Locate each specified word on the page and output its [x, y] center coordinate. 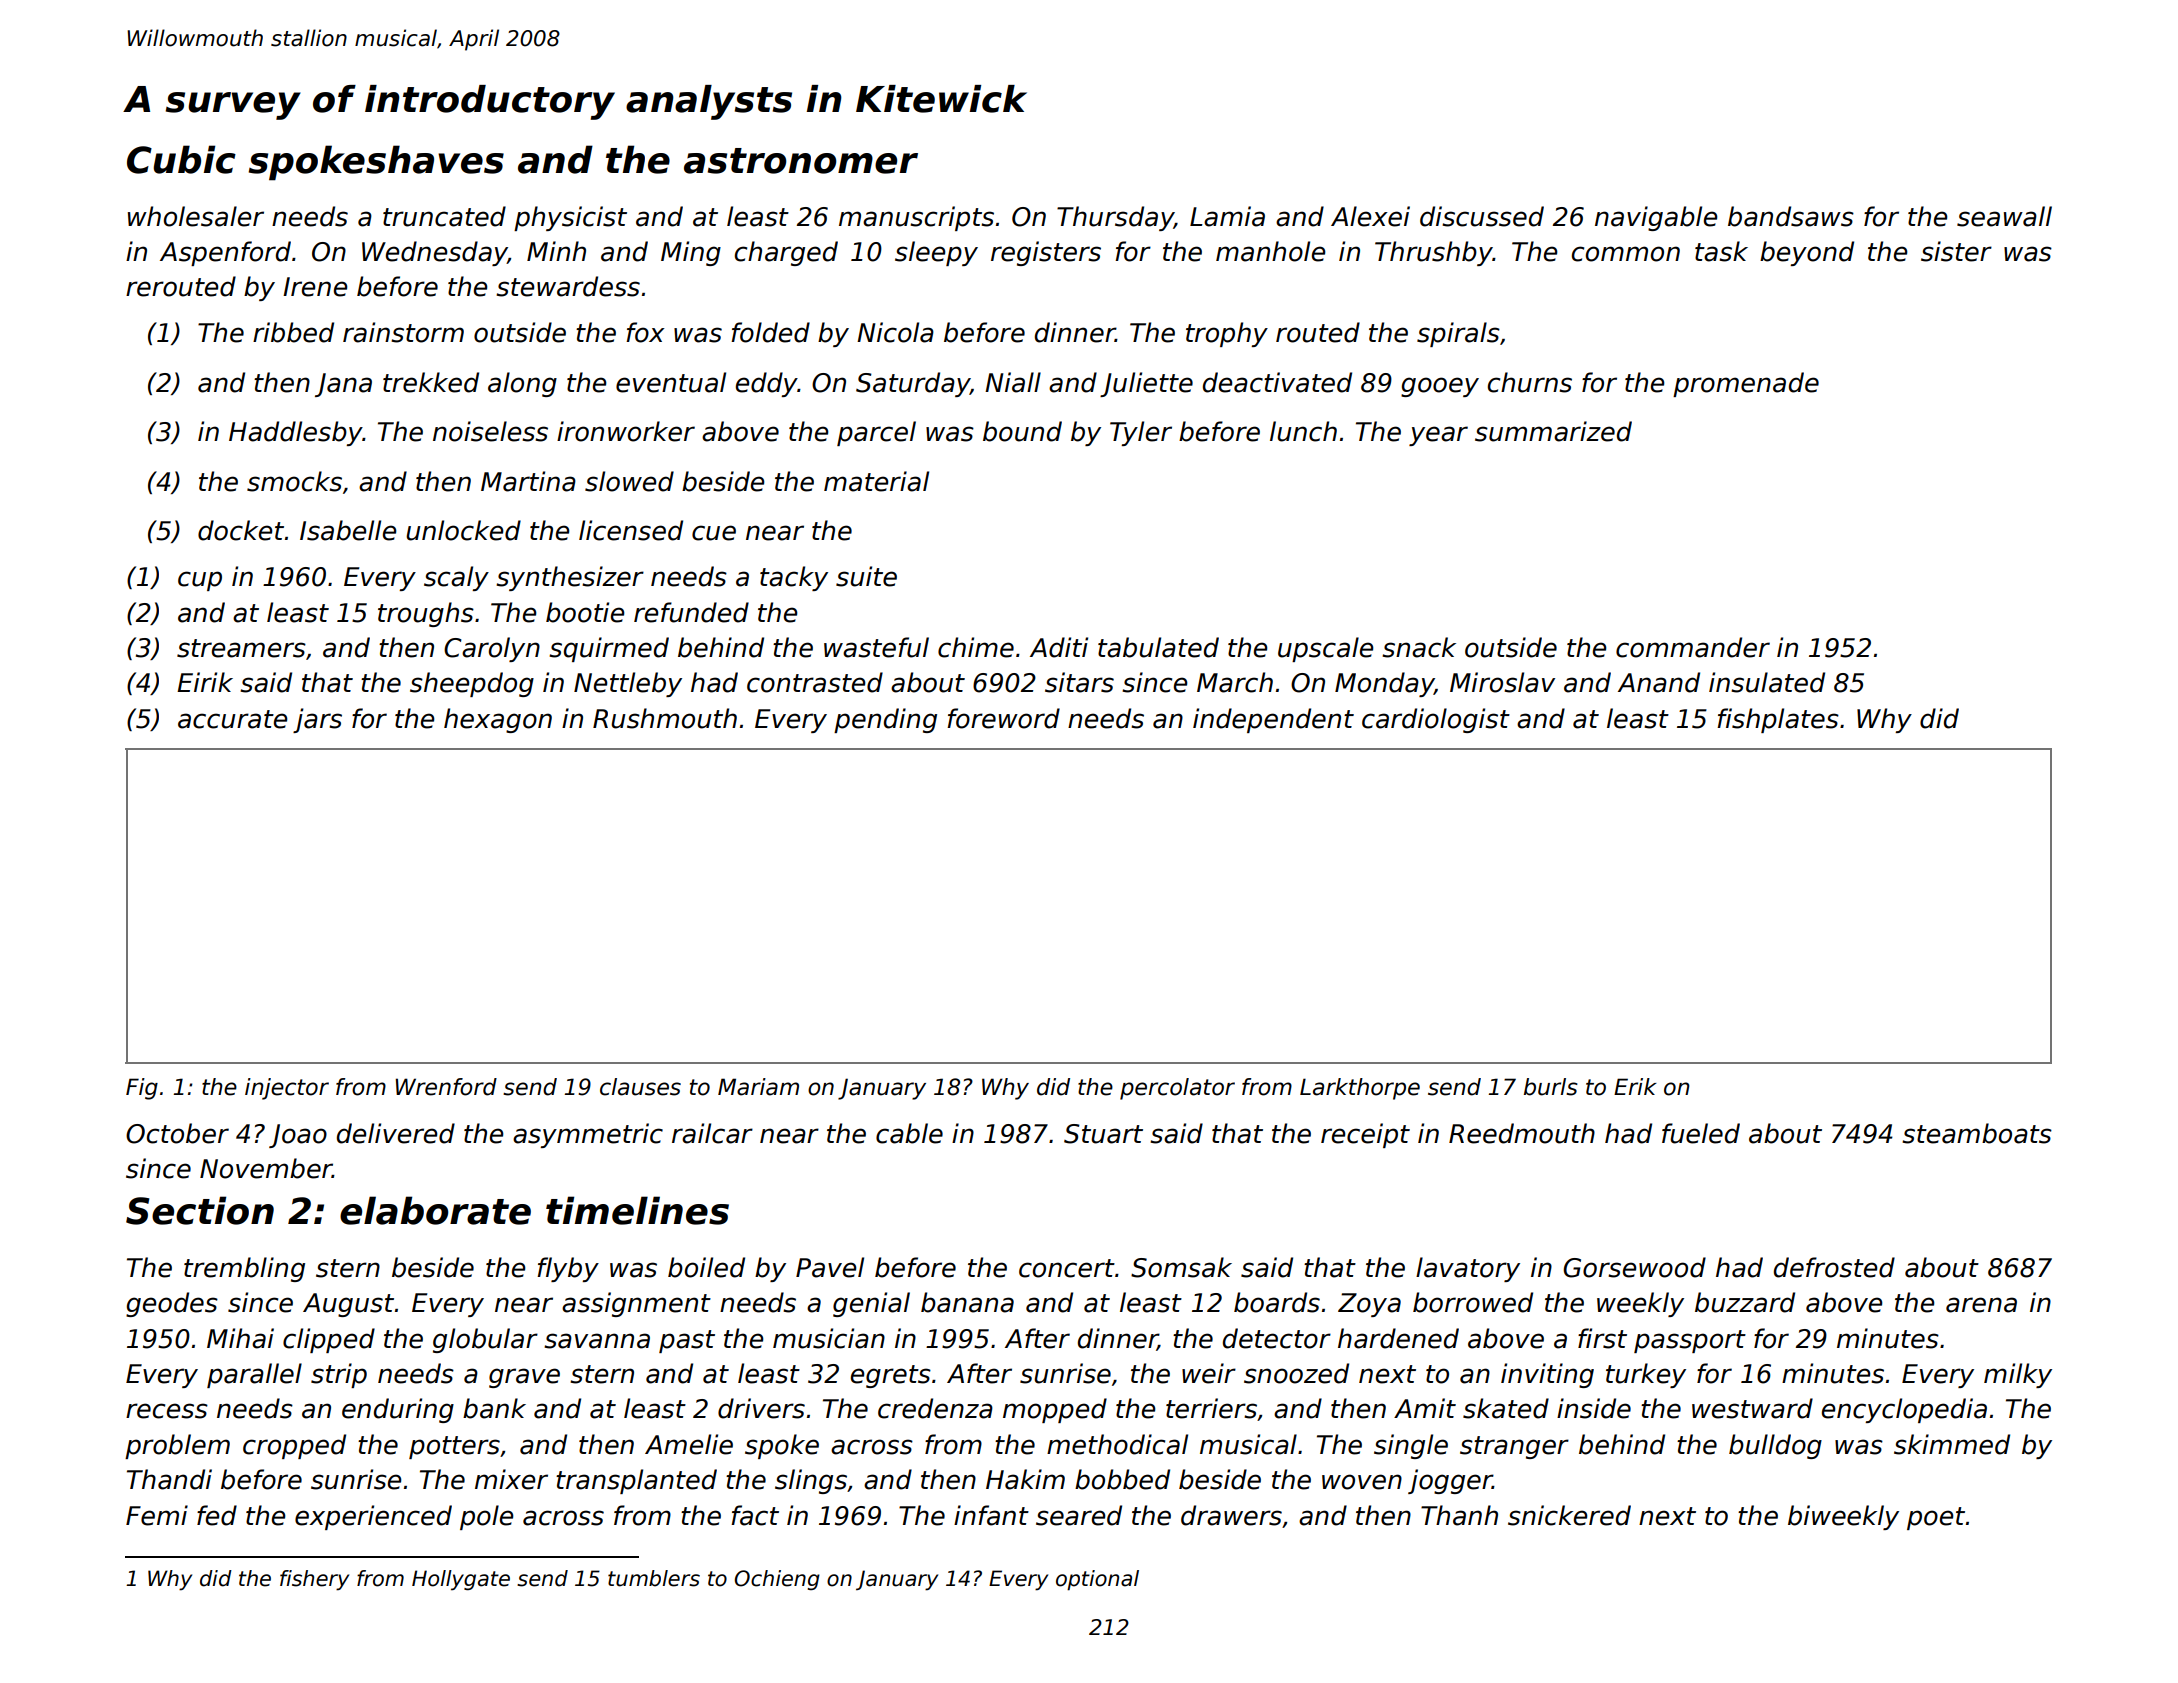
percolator [1177, 1089]
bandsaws [1791, 216]
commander [1693, 647]
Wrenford [446, 1087]
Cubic [181, 159]
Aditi [1059, 647]
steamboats [1977, 1133]
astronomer [801, 161]
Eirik [205, 682]
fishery [314, 1580]
